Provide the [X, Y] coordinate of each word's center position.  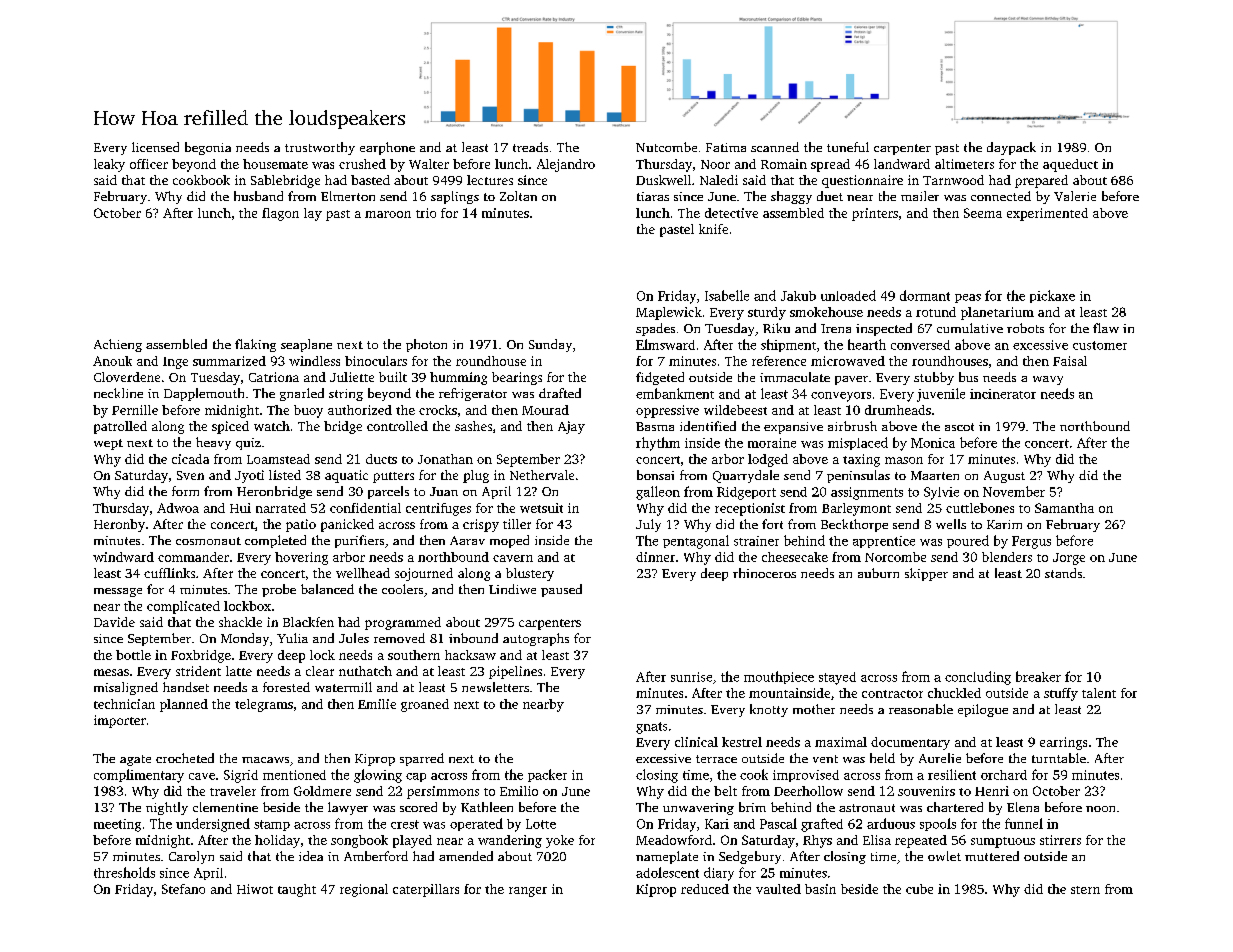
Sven [190, 475]
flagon [280, 214]
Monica [933, 443]
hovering [301, 558]
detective [731, 213]
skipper [926, 574]
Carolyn [191, 857]
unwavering [698, 809]
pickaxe [1052, 296]
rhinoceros [764, 573]
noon [1100, 809]
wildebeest [735, 410]
